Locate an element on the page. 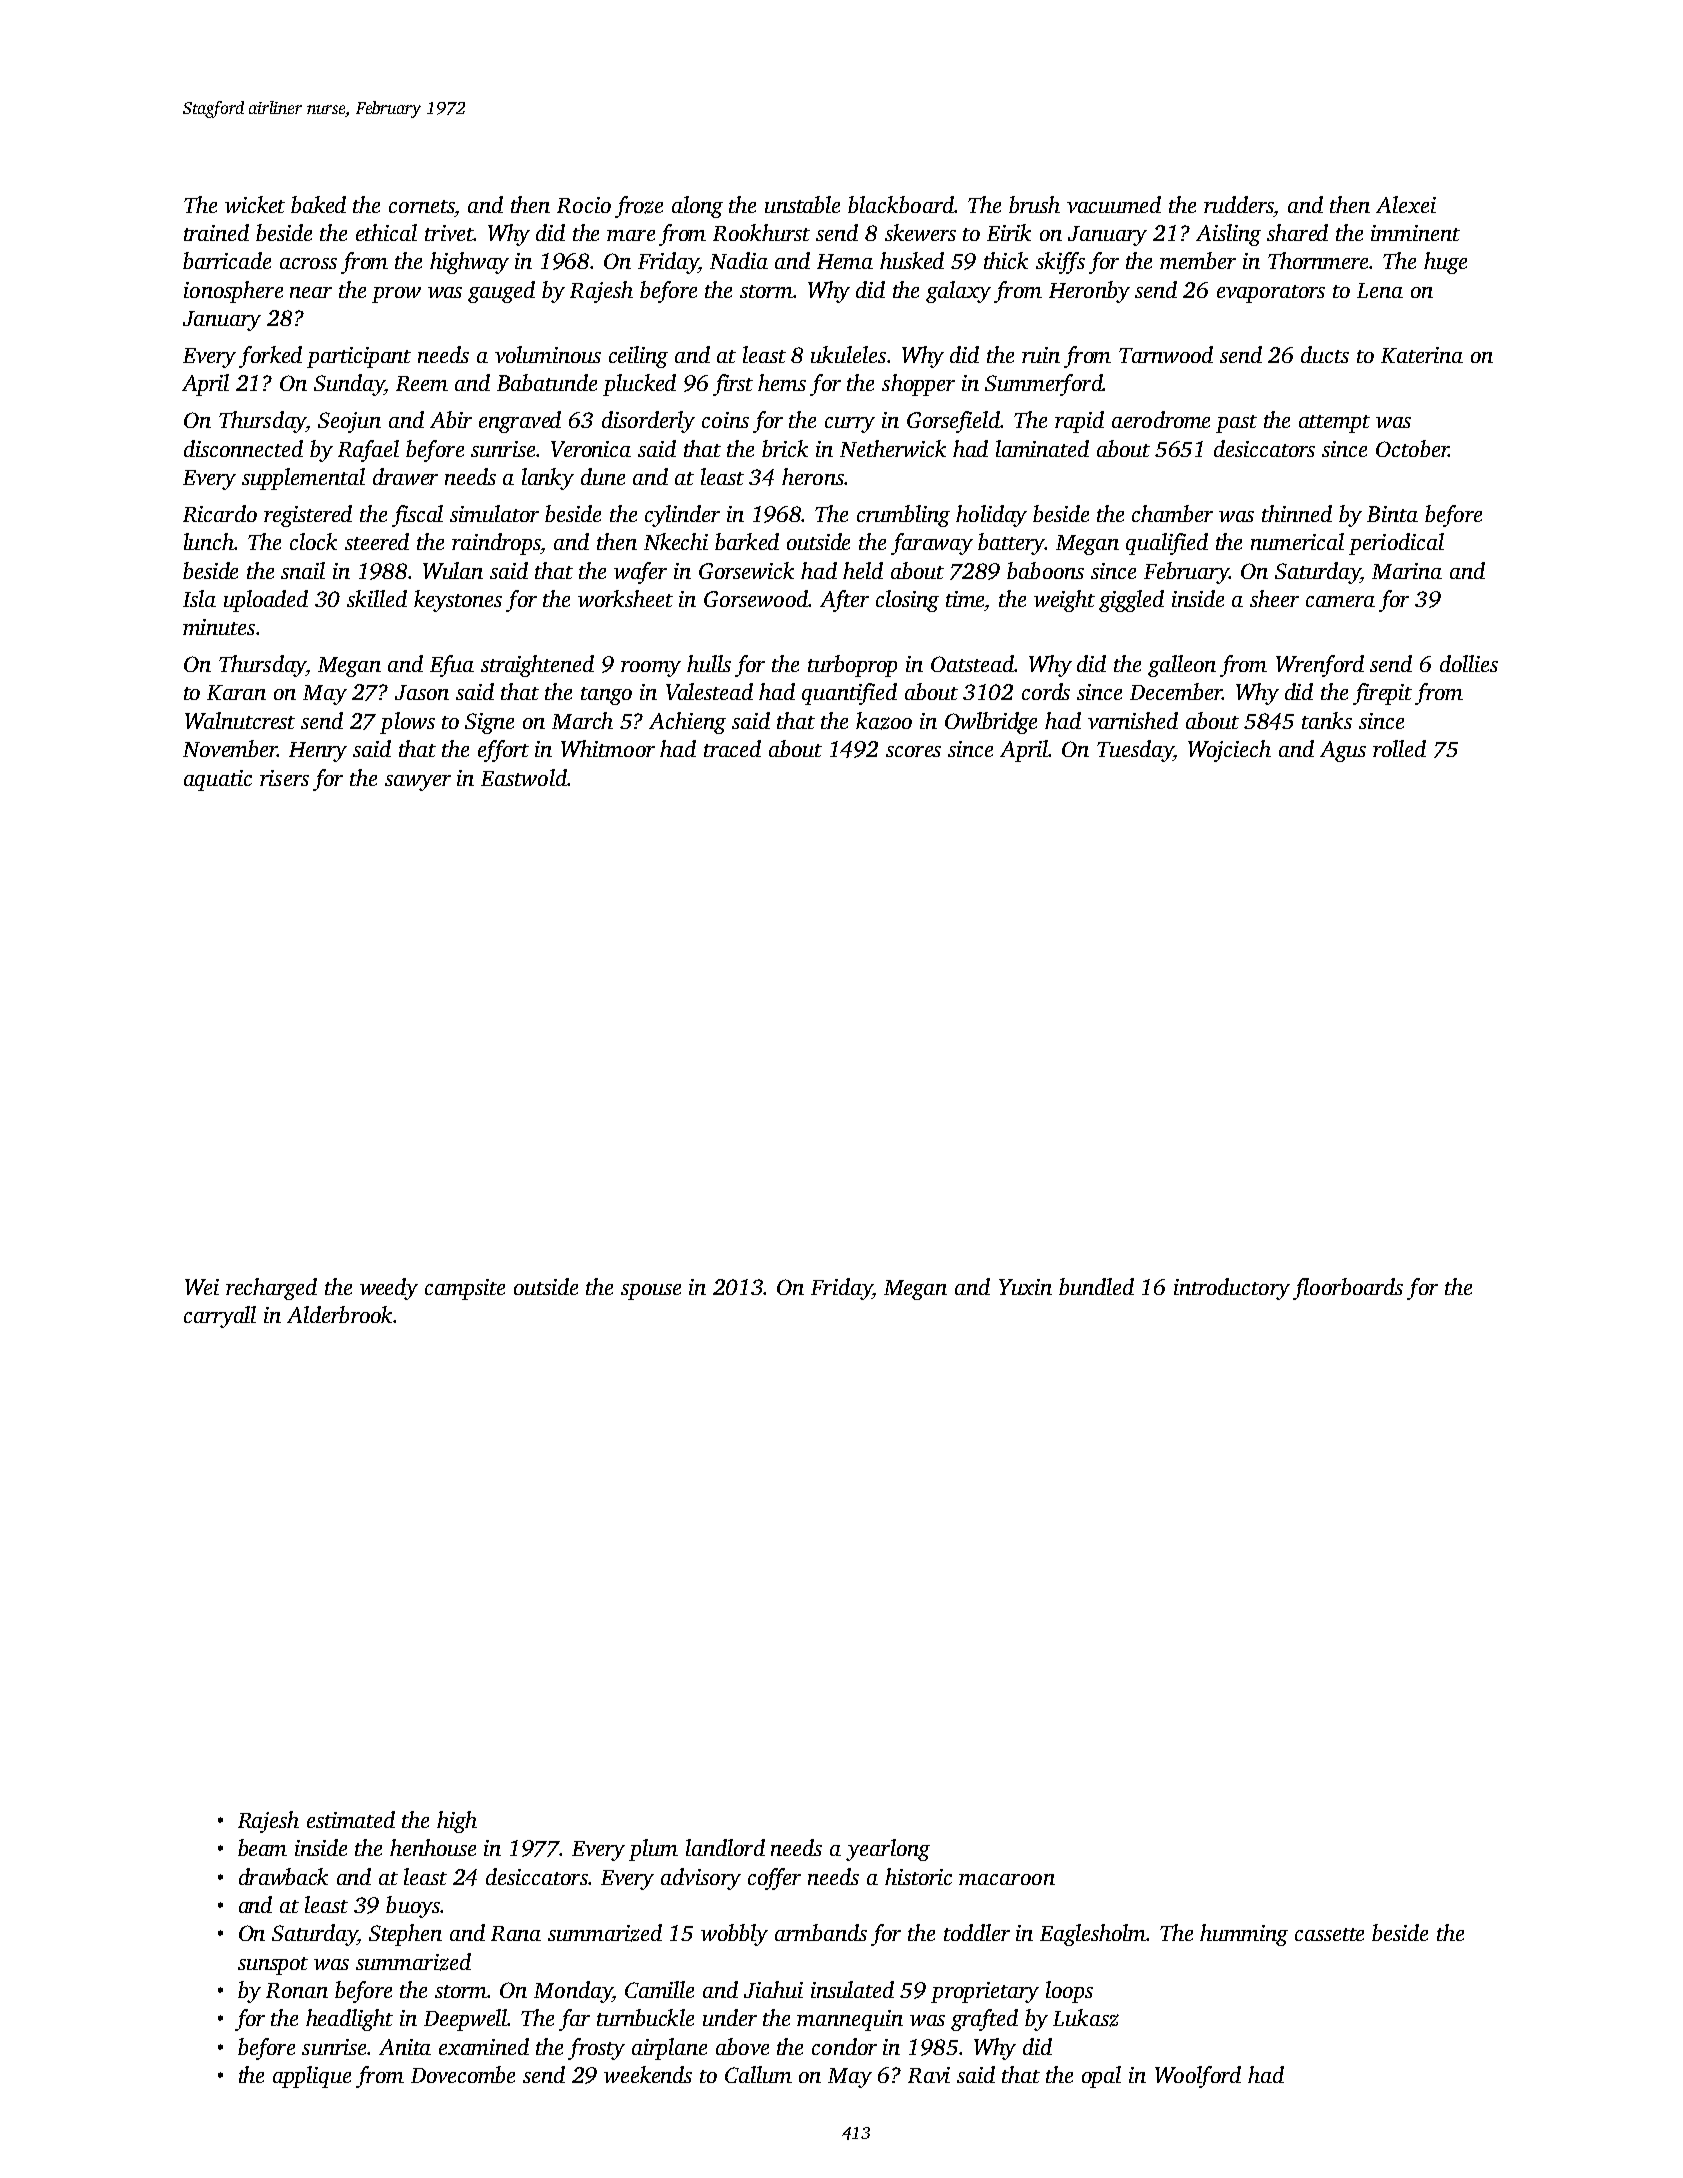 The height and width of the page is (2178, 1683). baked is located at coordinates (318, 204).
